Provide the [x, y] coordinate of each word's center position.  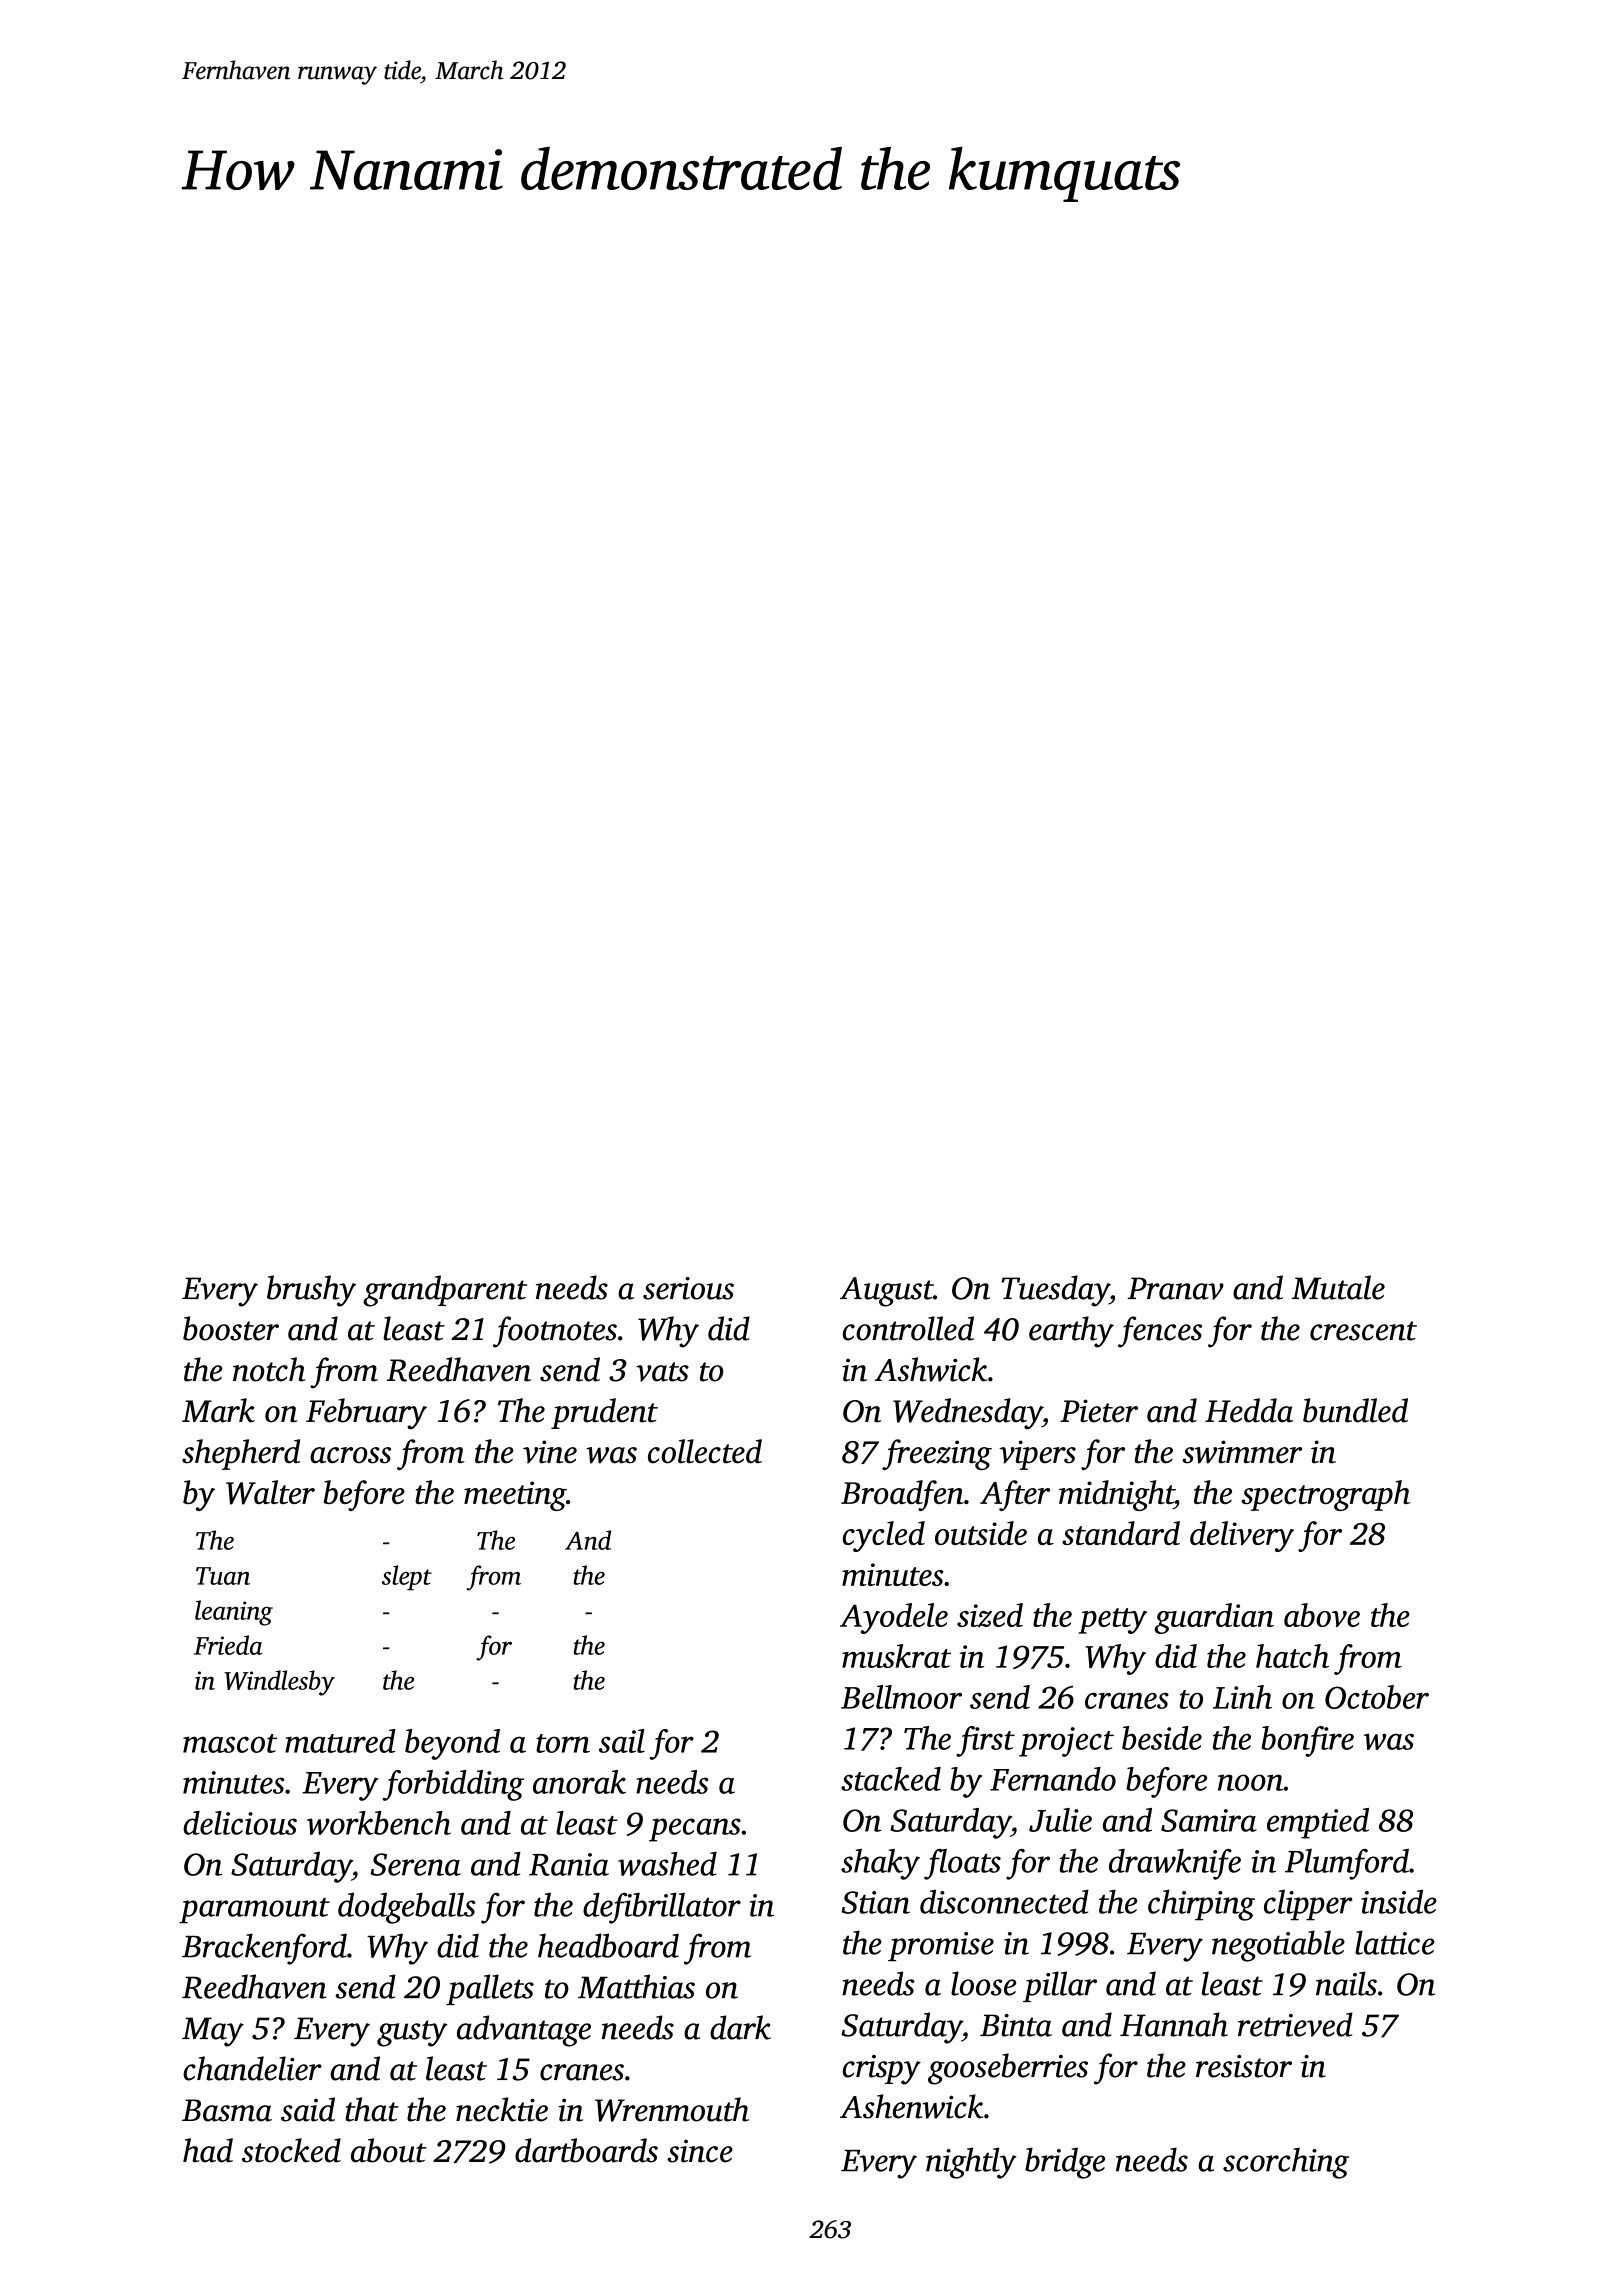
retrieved [1295, 2024]
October [1377, 1697]
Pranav [1175, 1288]
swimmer [1242, 1452]
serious [688, 1288]
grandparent [445, 1291]
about [389, 2150]
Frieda [228, 1645]
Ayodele [894, 1618]
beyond [452, 1744]
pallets [490, 1989]
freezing [937, 1454]
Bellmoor [901, 1697]
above [1322, 1615]
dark [740, 2027]
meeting [515, 1496]
